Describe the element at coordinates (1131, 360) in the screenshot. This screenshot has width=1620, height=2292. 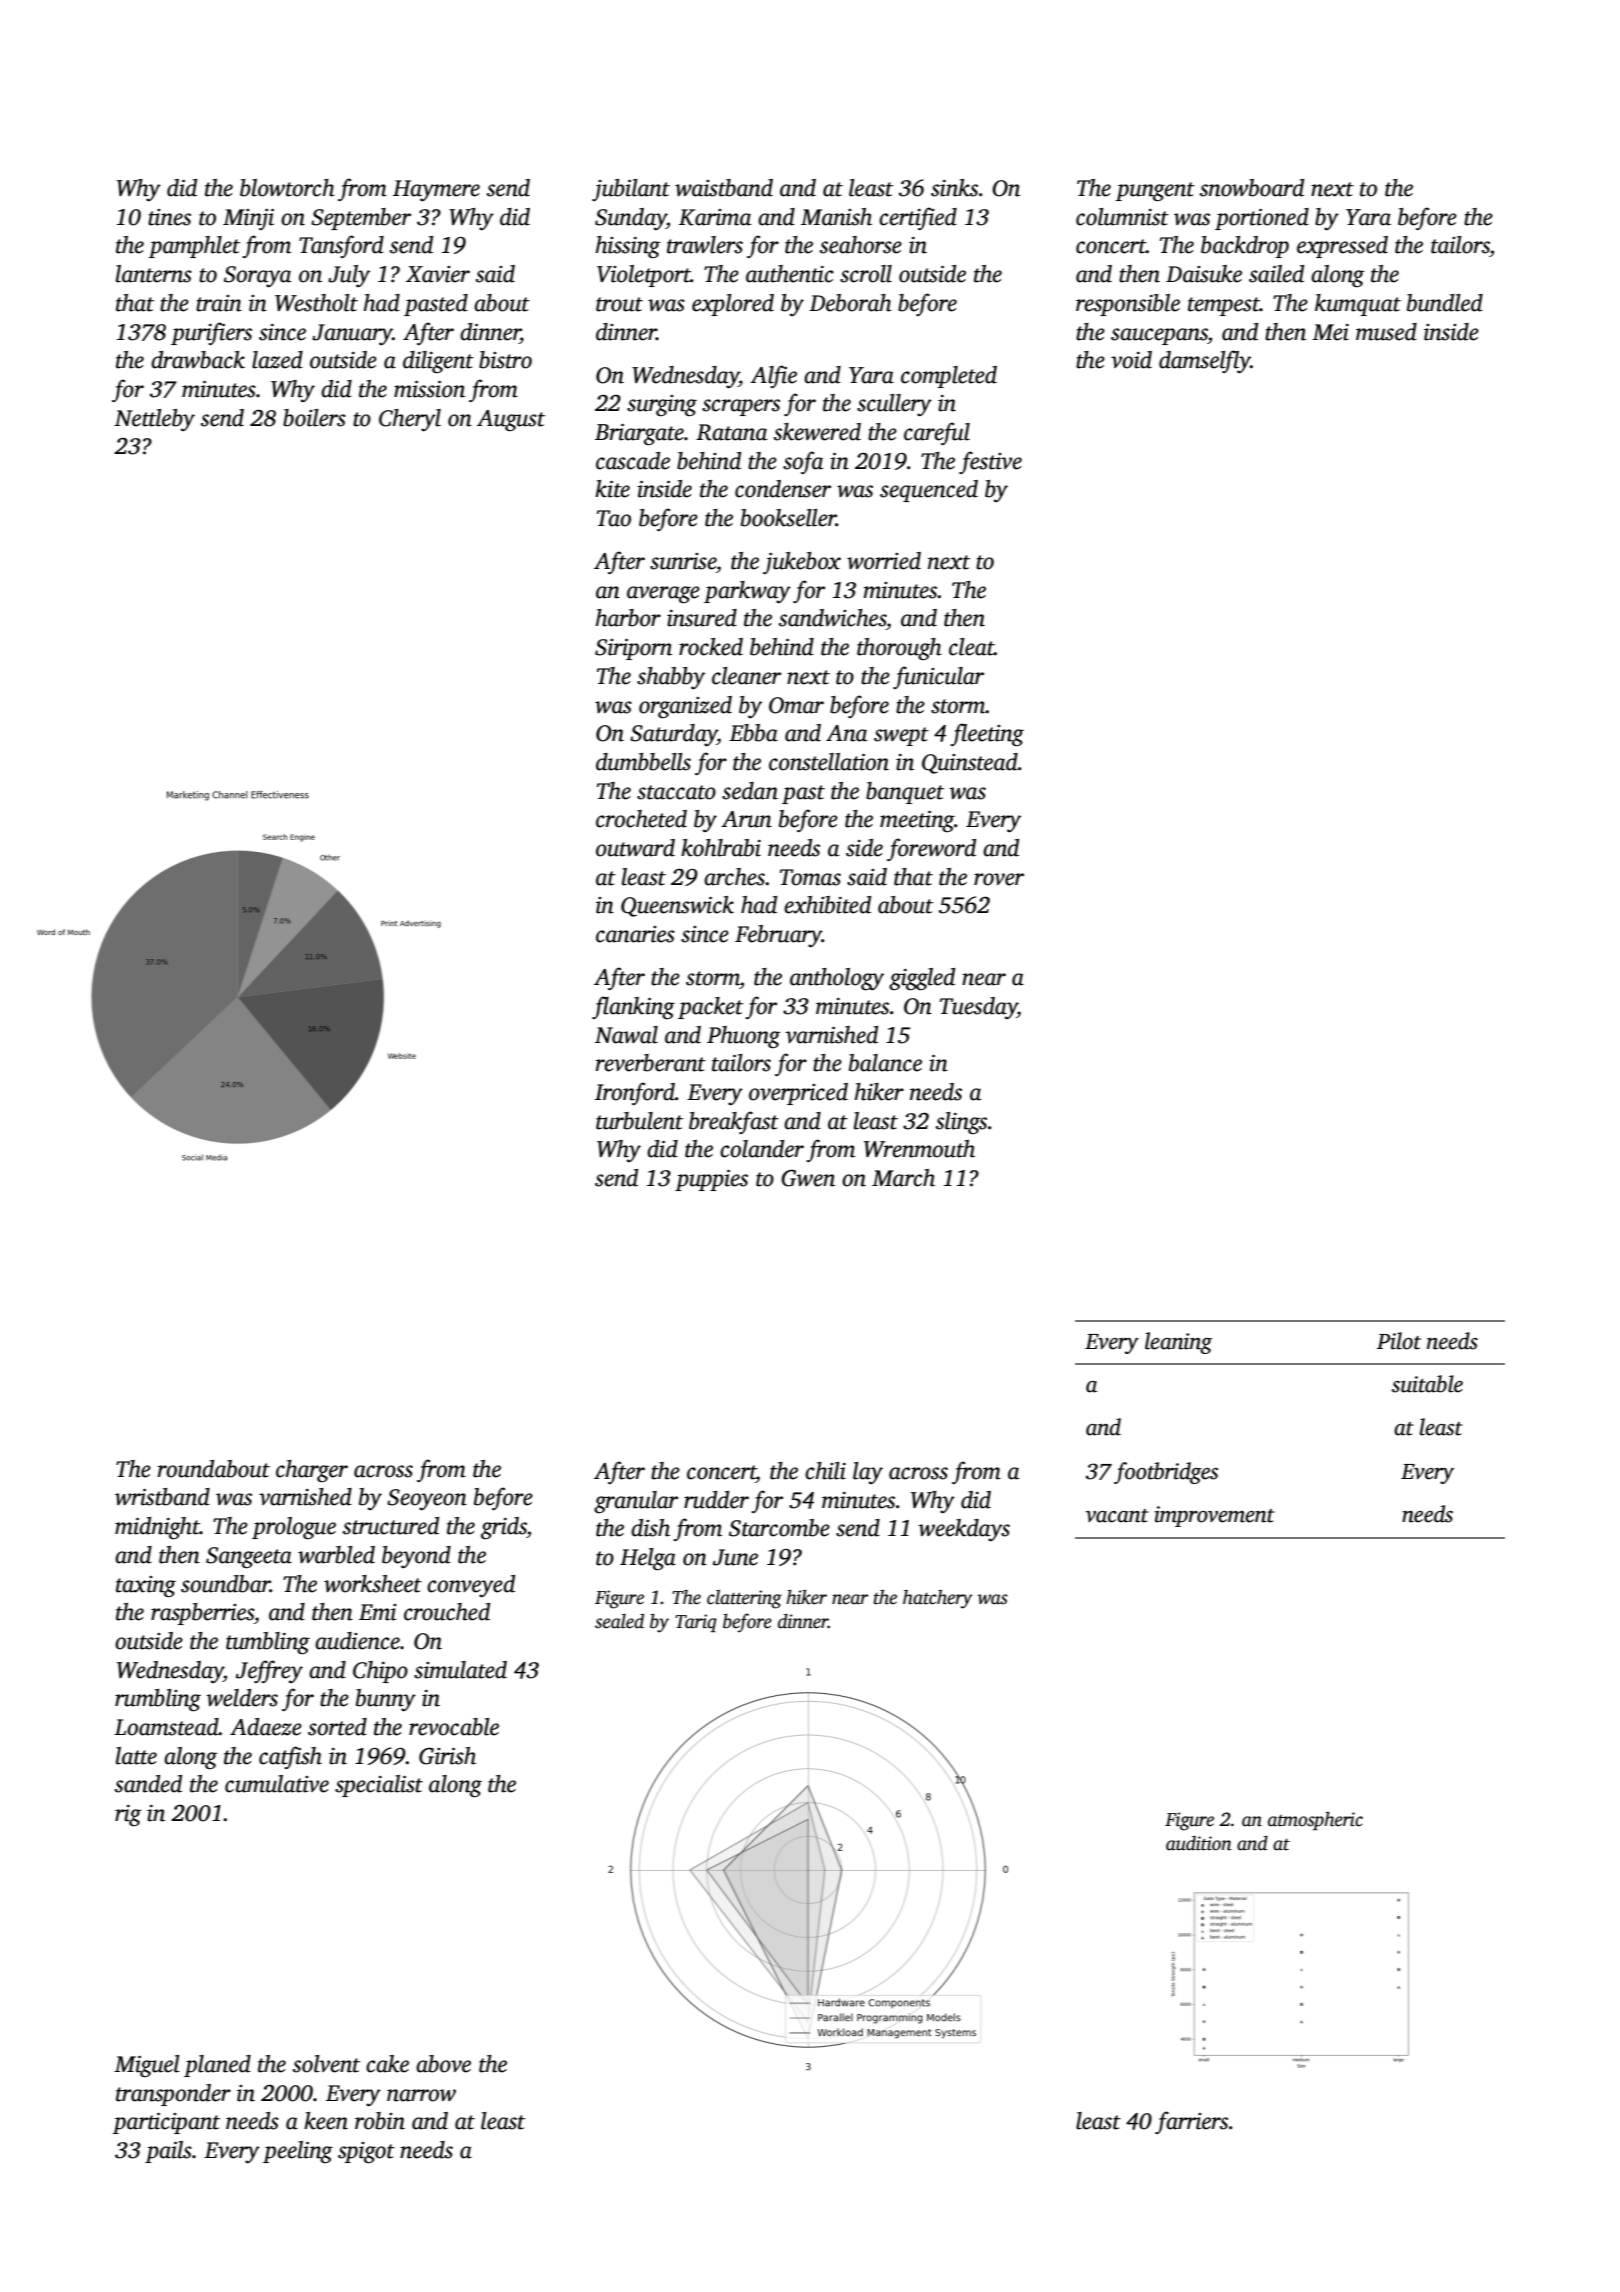
I see `void` at that location.
